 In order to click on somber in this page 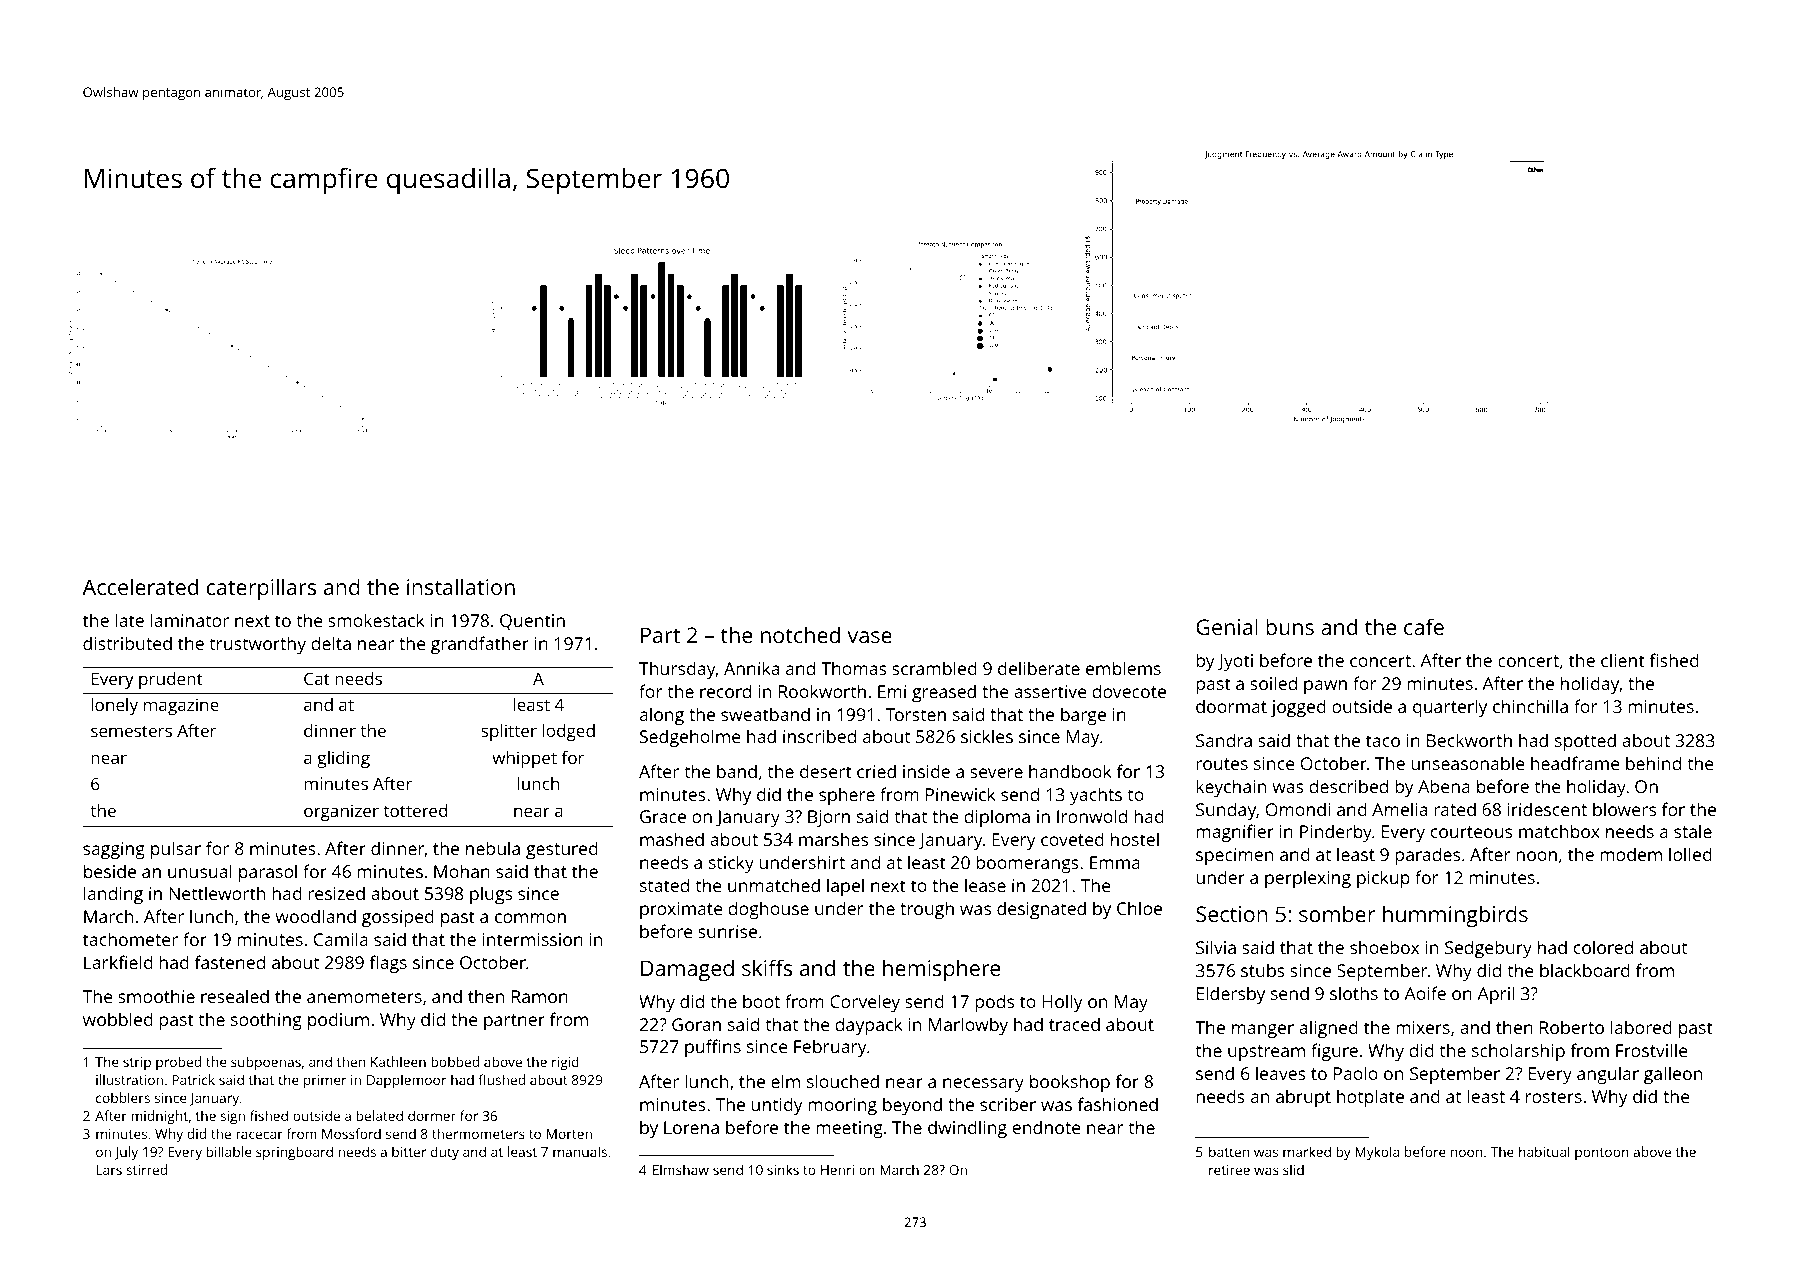, I will do `click(1337, 913)`.
